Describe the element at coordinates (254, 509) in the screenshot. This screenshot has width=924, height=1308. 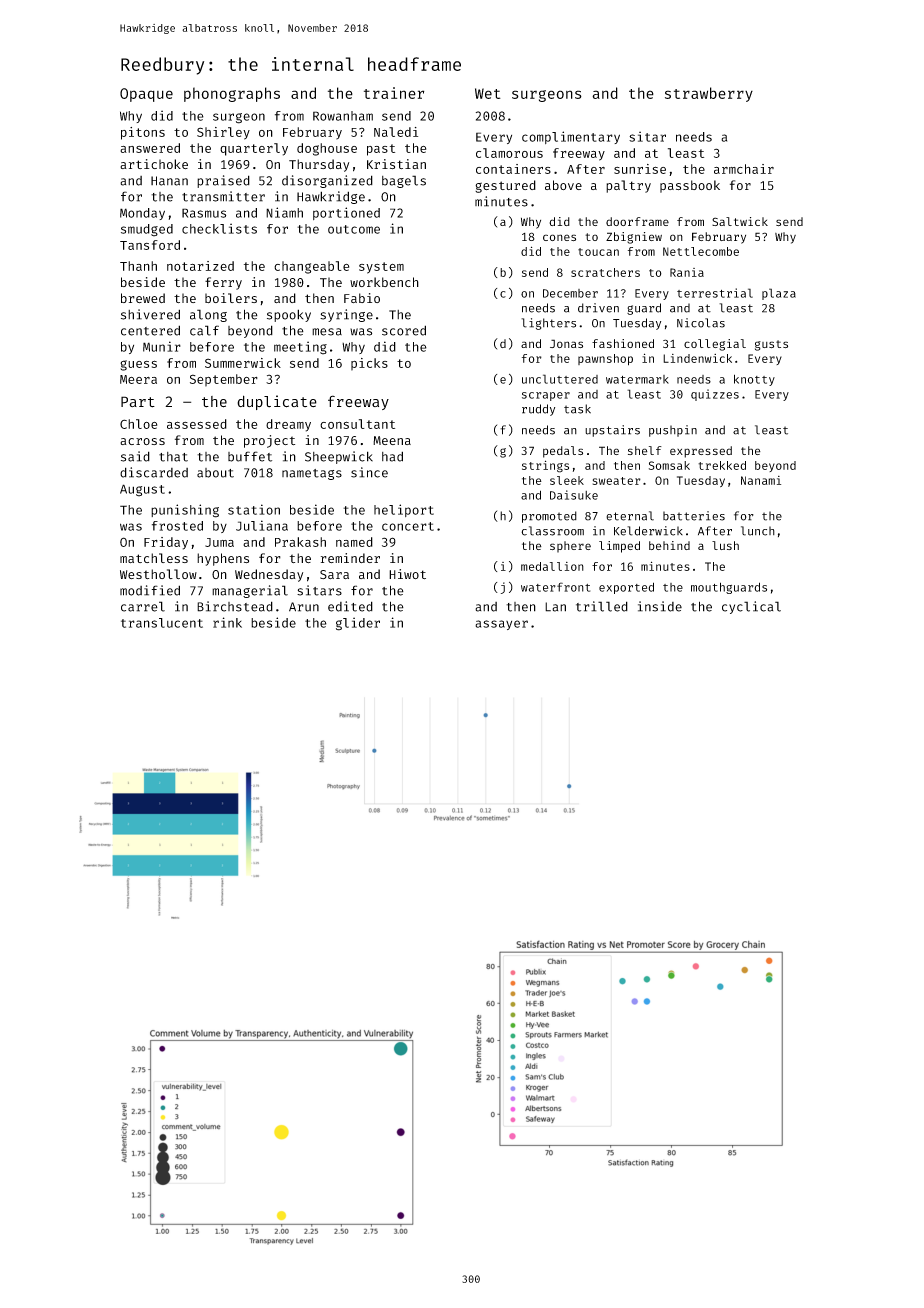
I see `station` at that location.
